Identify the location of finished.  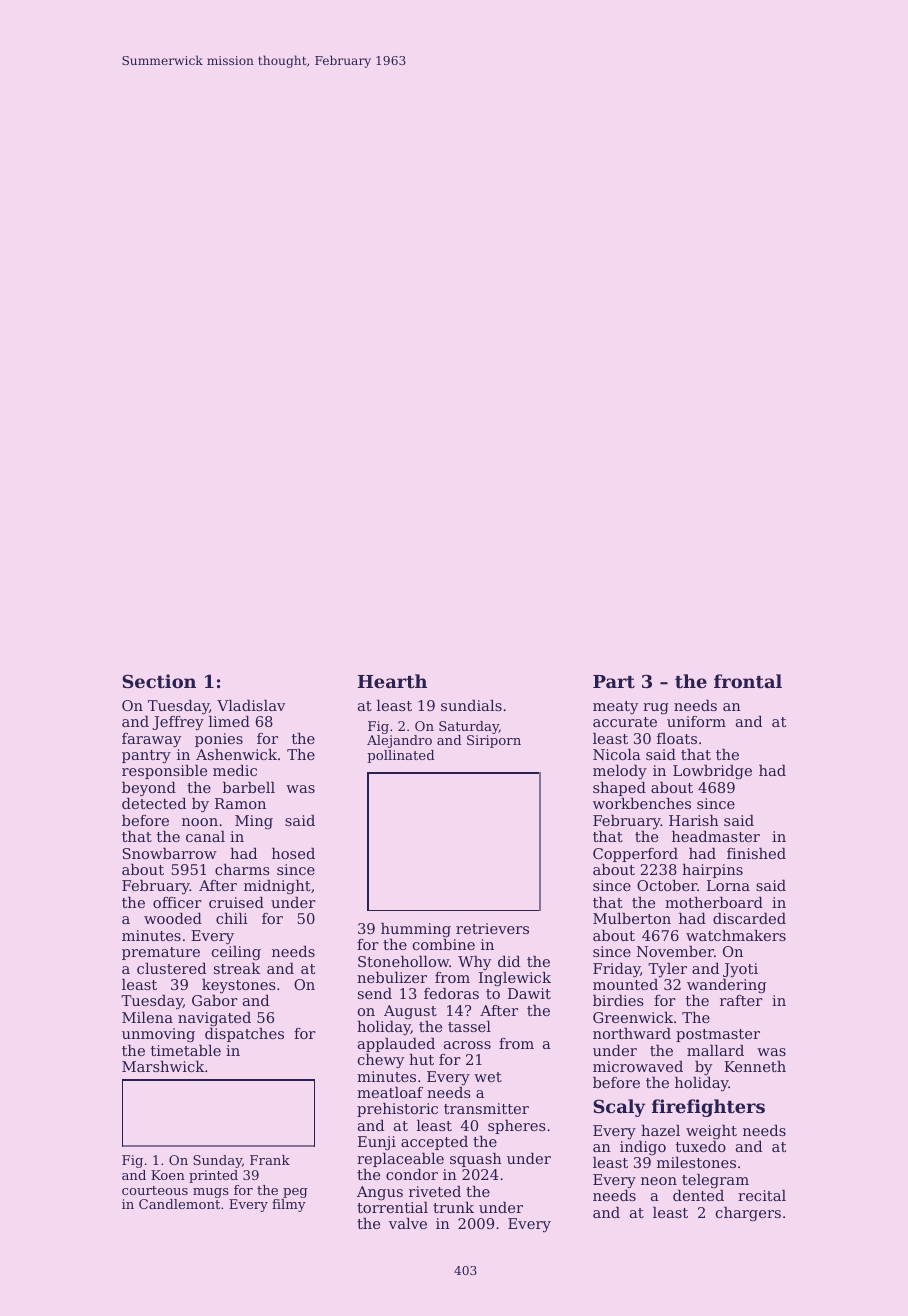
(756, 853).
